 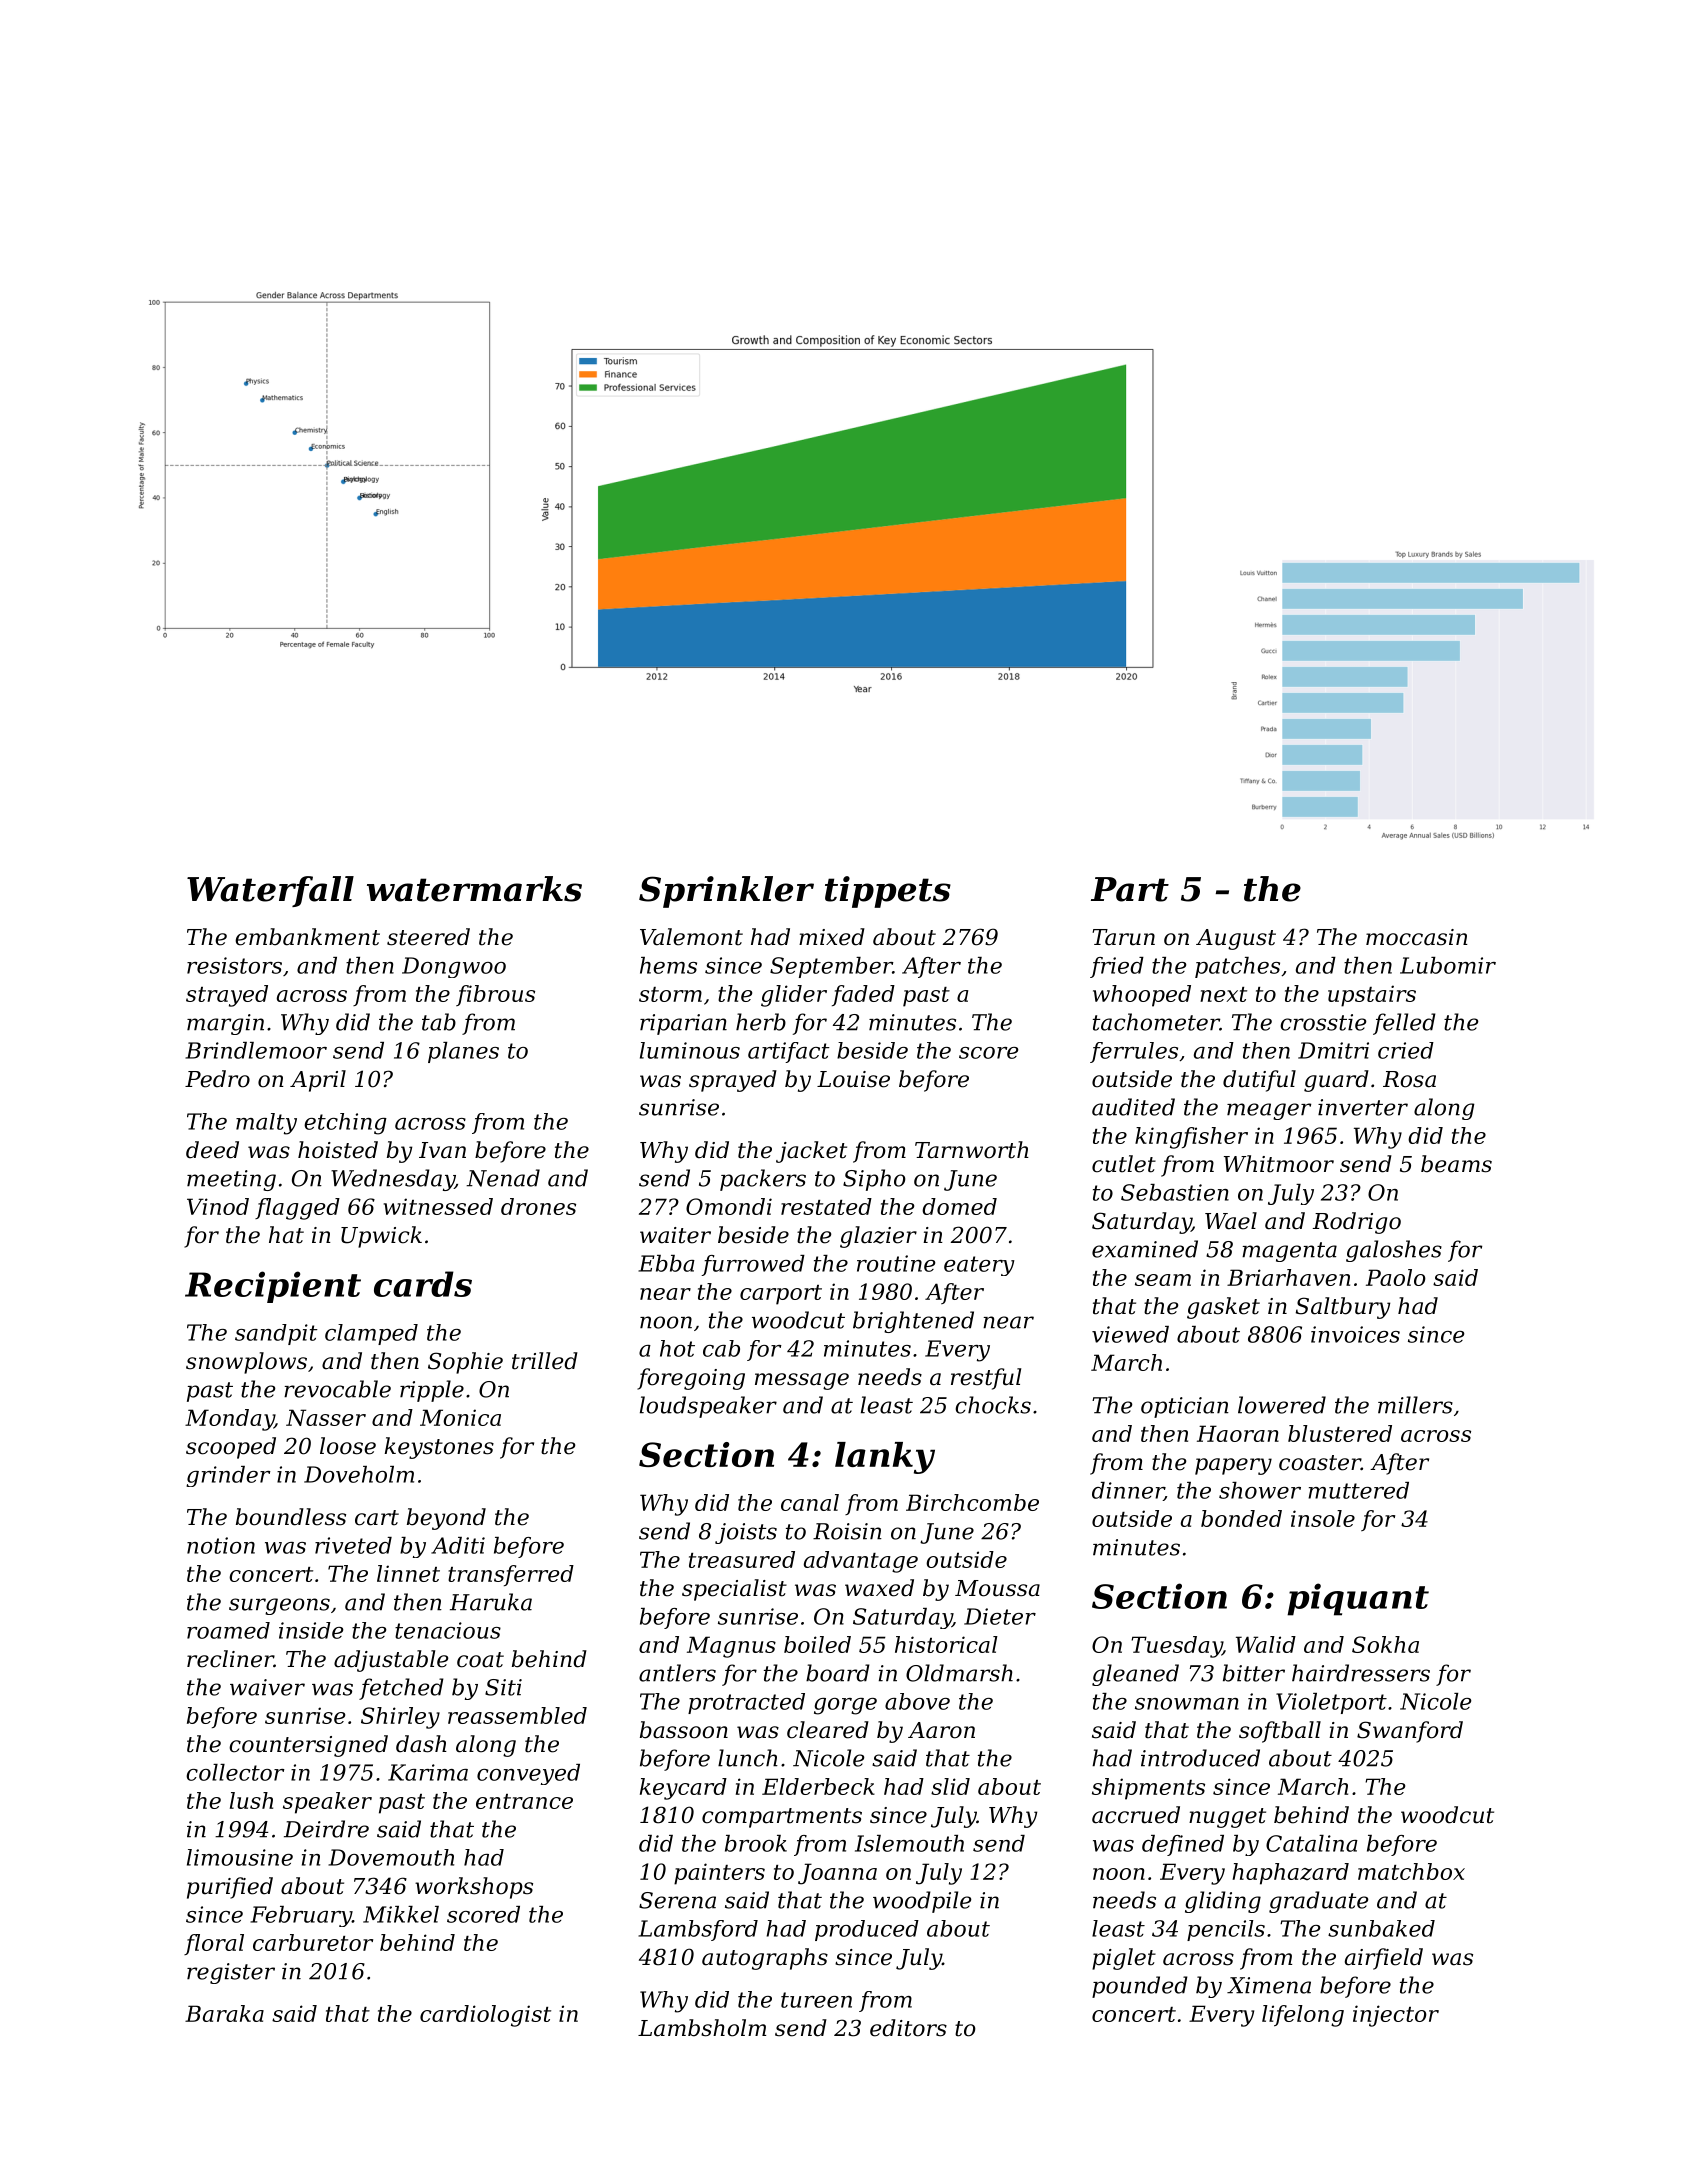 What do you see at coordinates (993, 1405) in the document?
I see `chocks` at bounding box center [993, 1405].
